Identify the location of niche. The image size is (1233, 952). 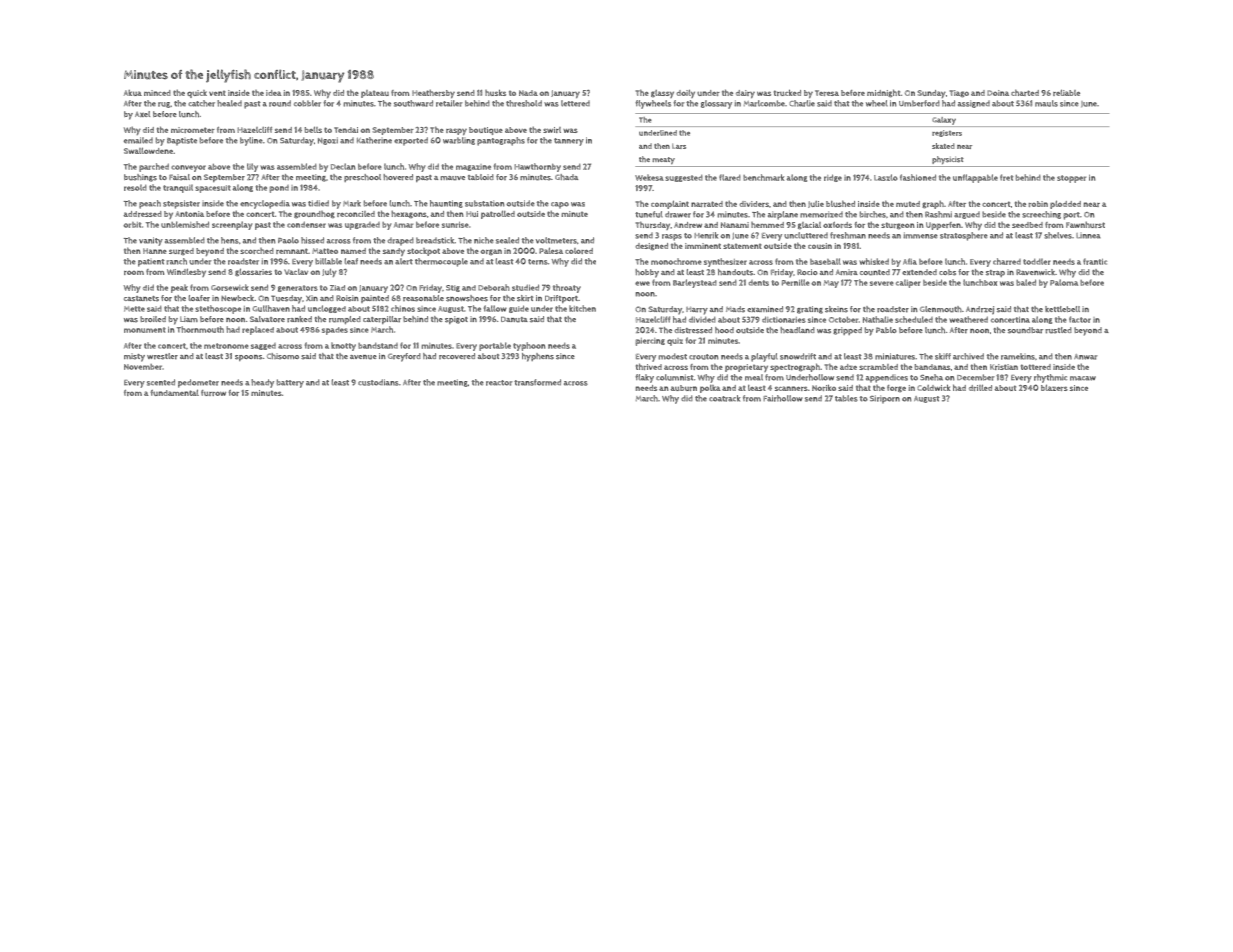
(484, 240).
